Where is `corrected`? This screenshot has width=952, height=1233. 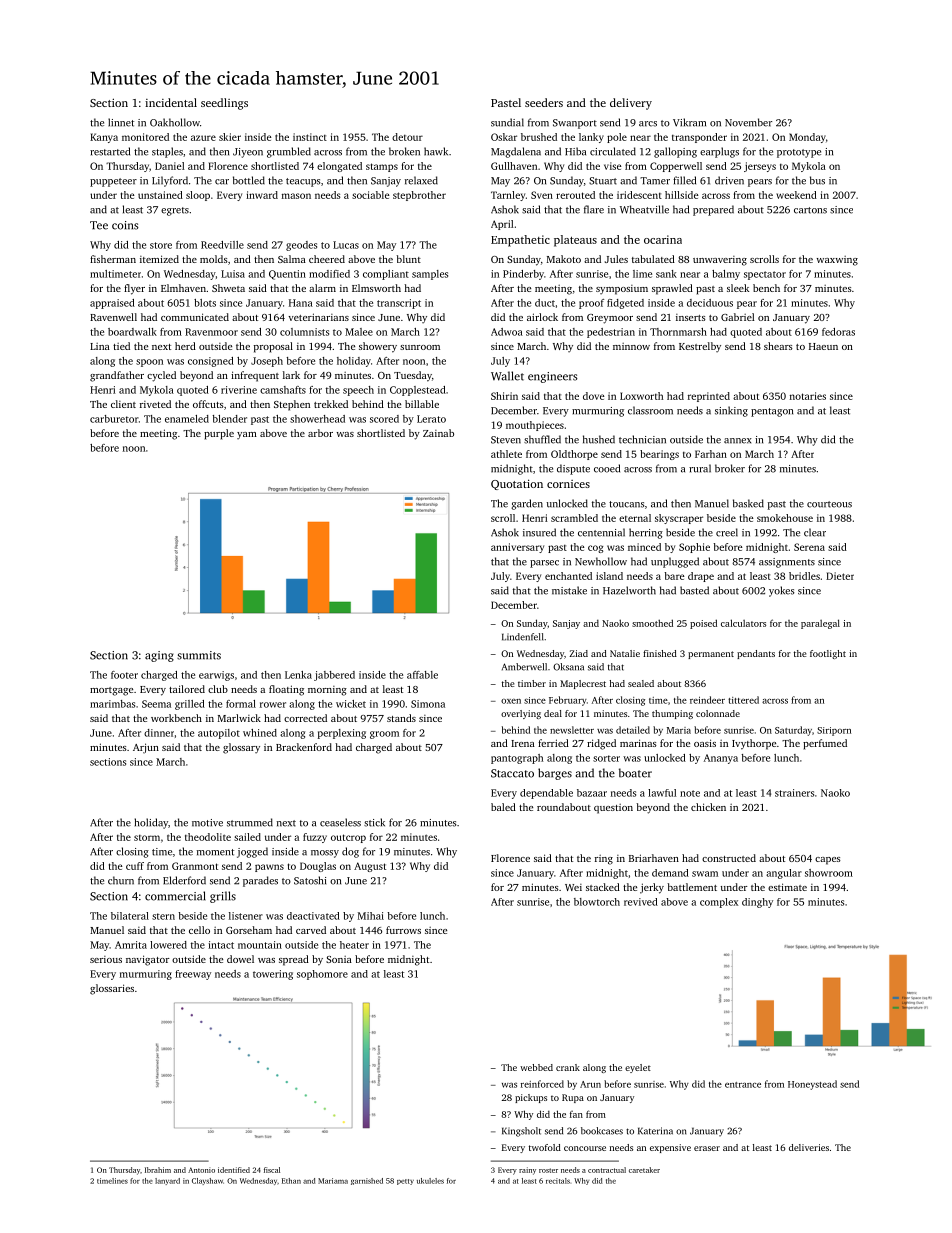
corrected is located at coordinates (305, 718).
